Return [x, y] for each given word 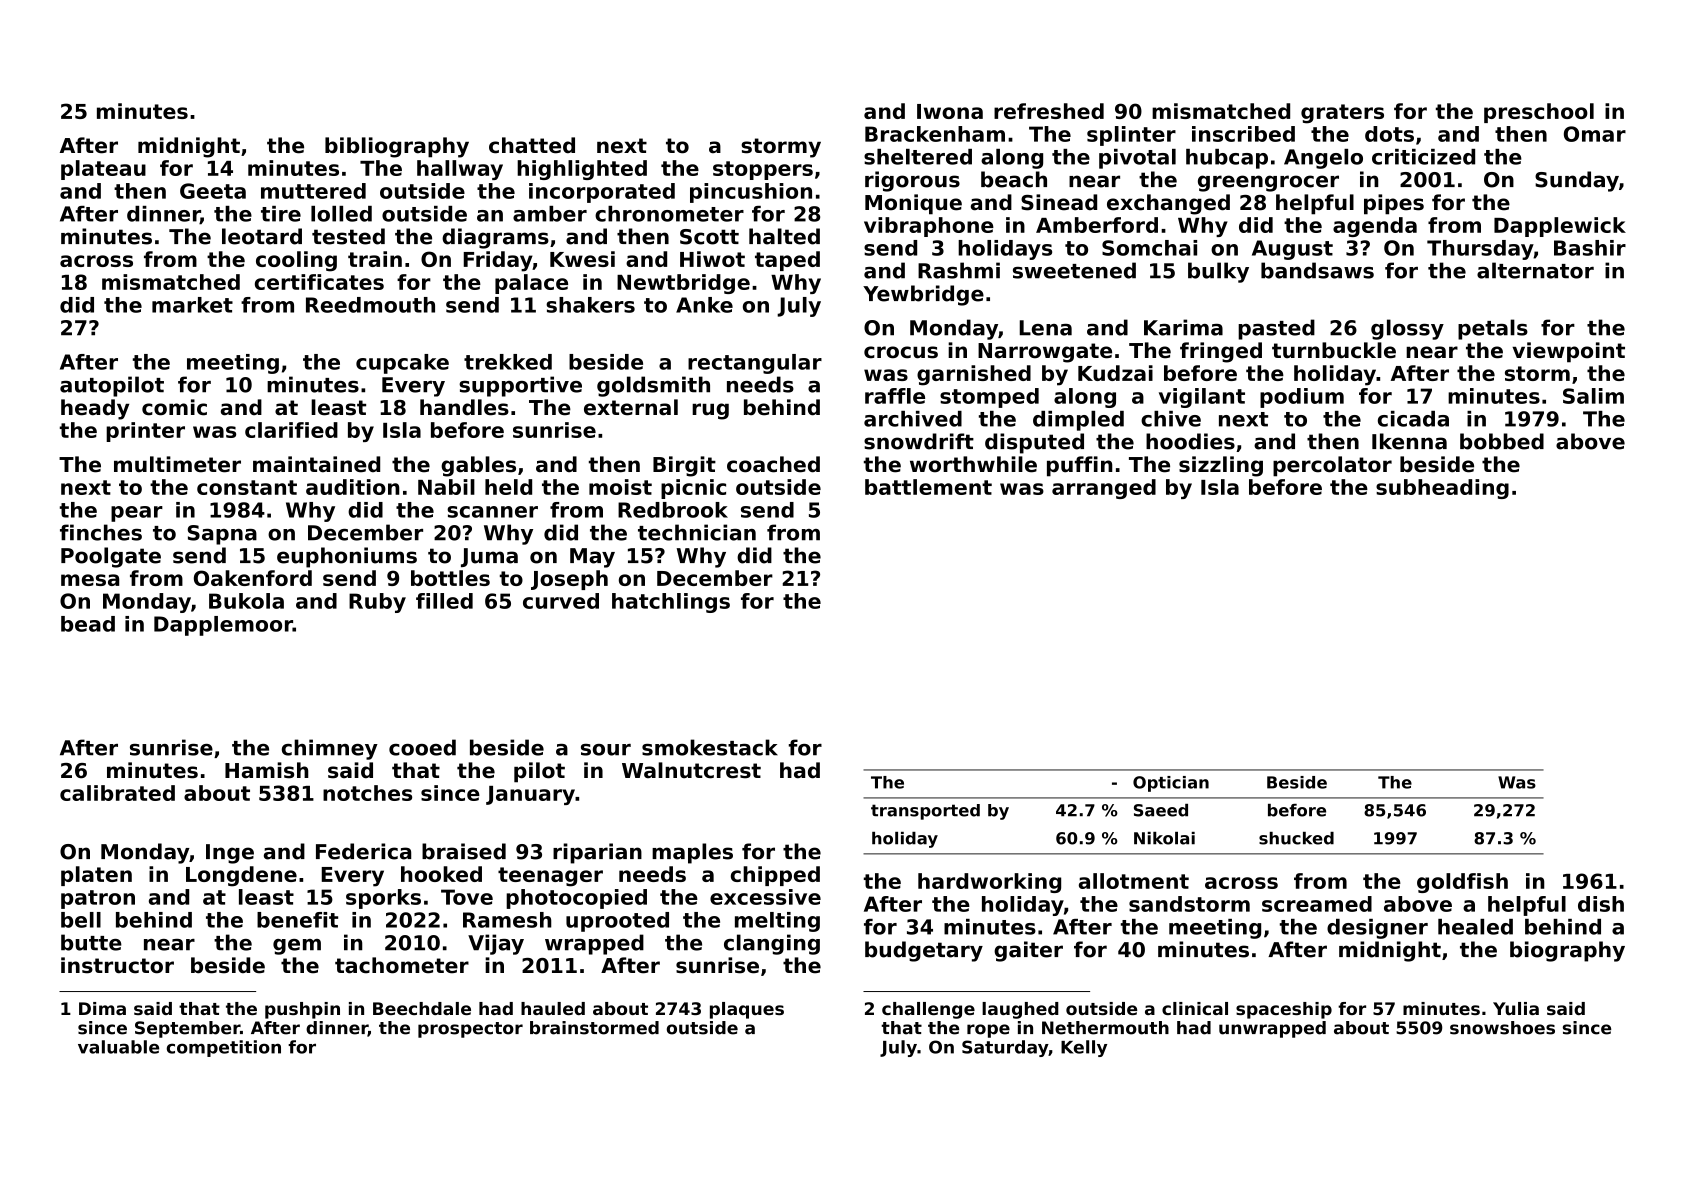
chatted [532, 145]
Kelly [1084, 1048]
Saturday [1005, 1048]
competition [224, 1048]
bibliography [397, 147]
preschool [1539, 113]
